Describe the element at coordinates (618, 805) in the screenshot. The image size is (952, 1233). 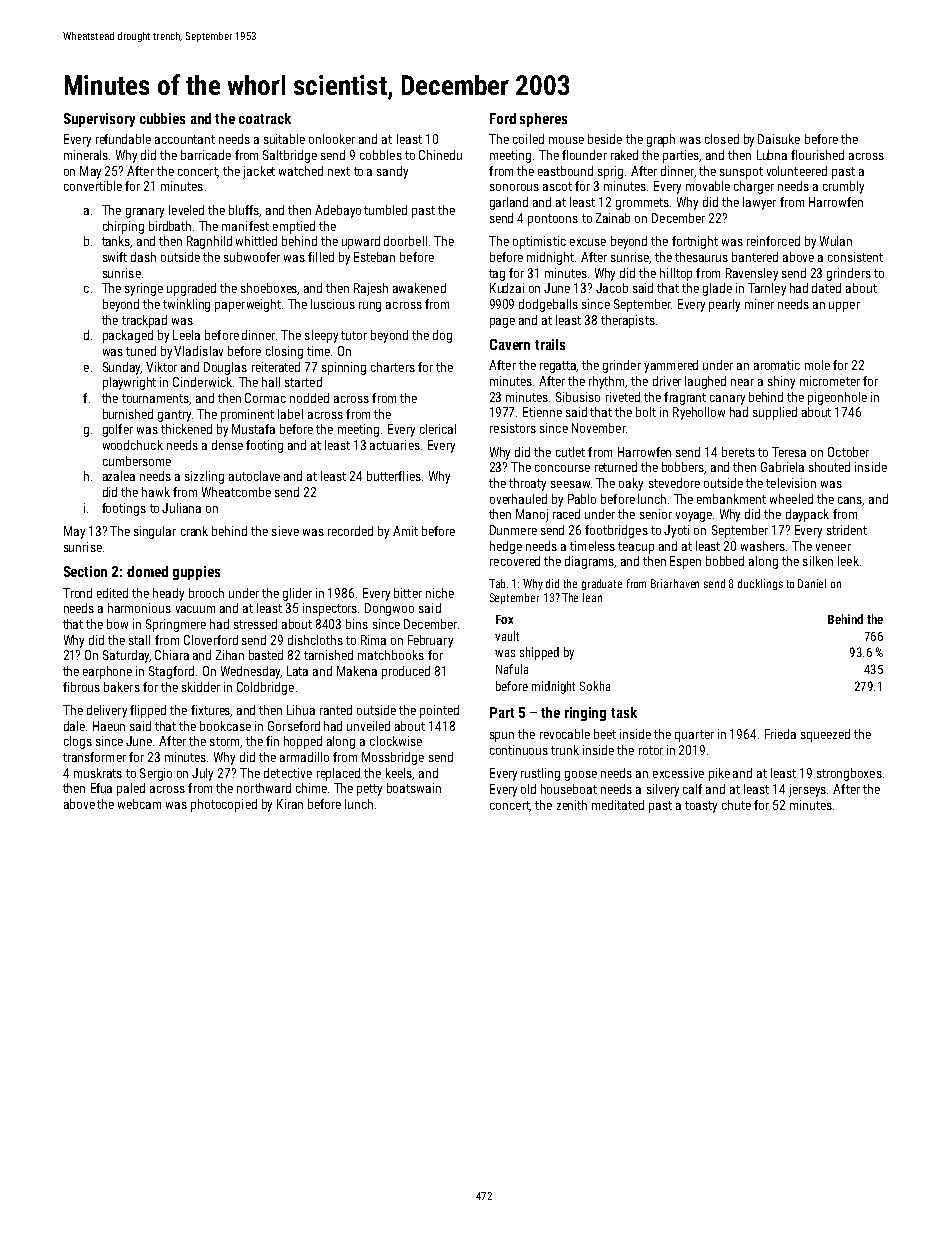
I see `meditated` at that location.
